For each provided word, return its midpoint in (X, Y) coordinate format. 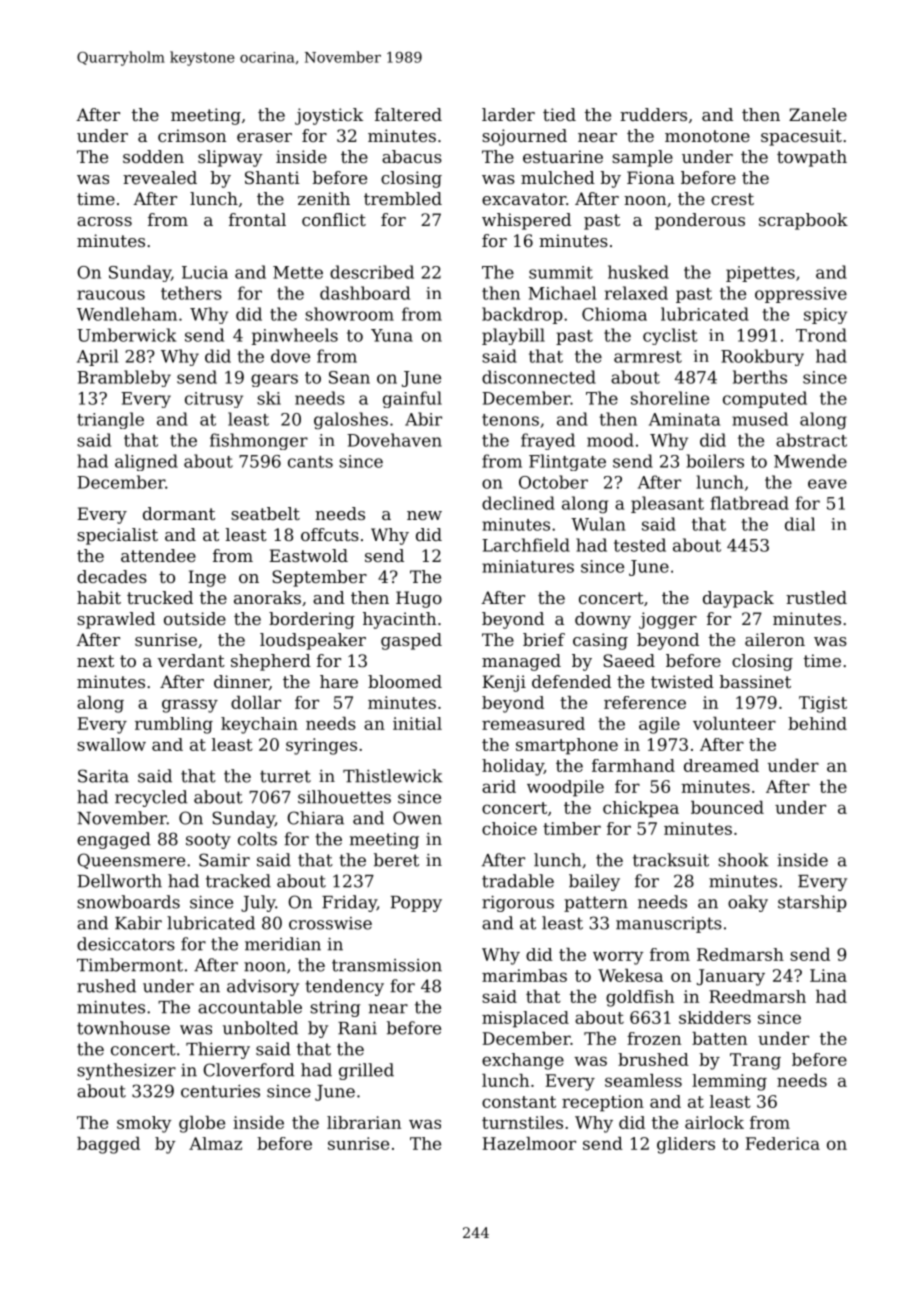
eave (827, 484)
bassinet (755, 681)
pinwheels (295, 336)
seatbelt (265, 513)
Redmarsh (740, 954)
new (424, 515)
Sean (349, 377)
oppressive (801, 295)
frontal (257, 219)
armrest (648, 357)
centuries (220, 1091)
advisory (263, 987)
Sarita (103, 776)
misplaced (525, 1019)
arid (499, 786)
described (372, 272)
